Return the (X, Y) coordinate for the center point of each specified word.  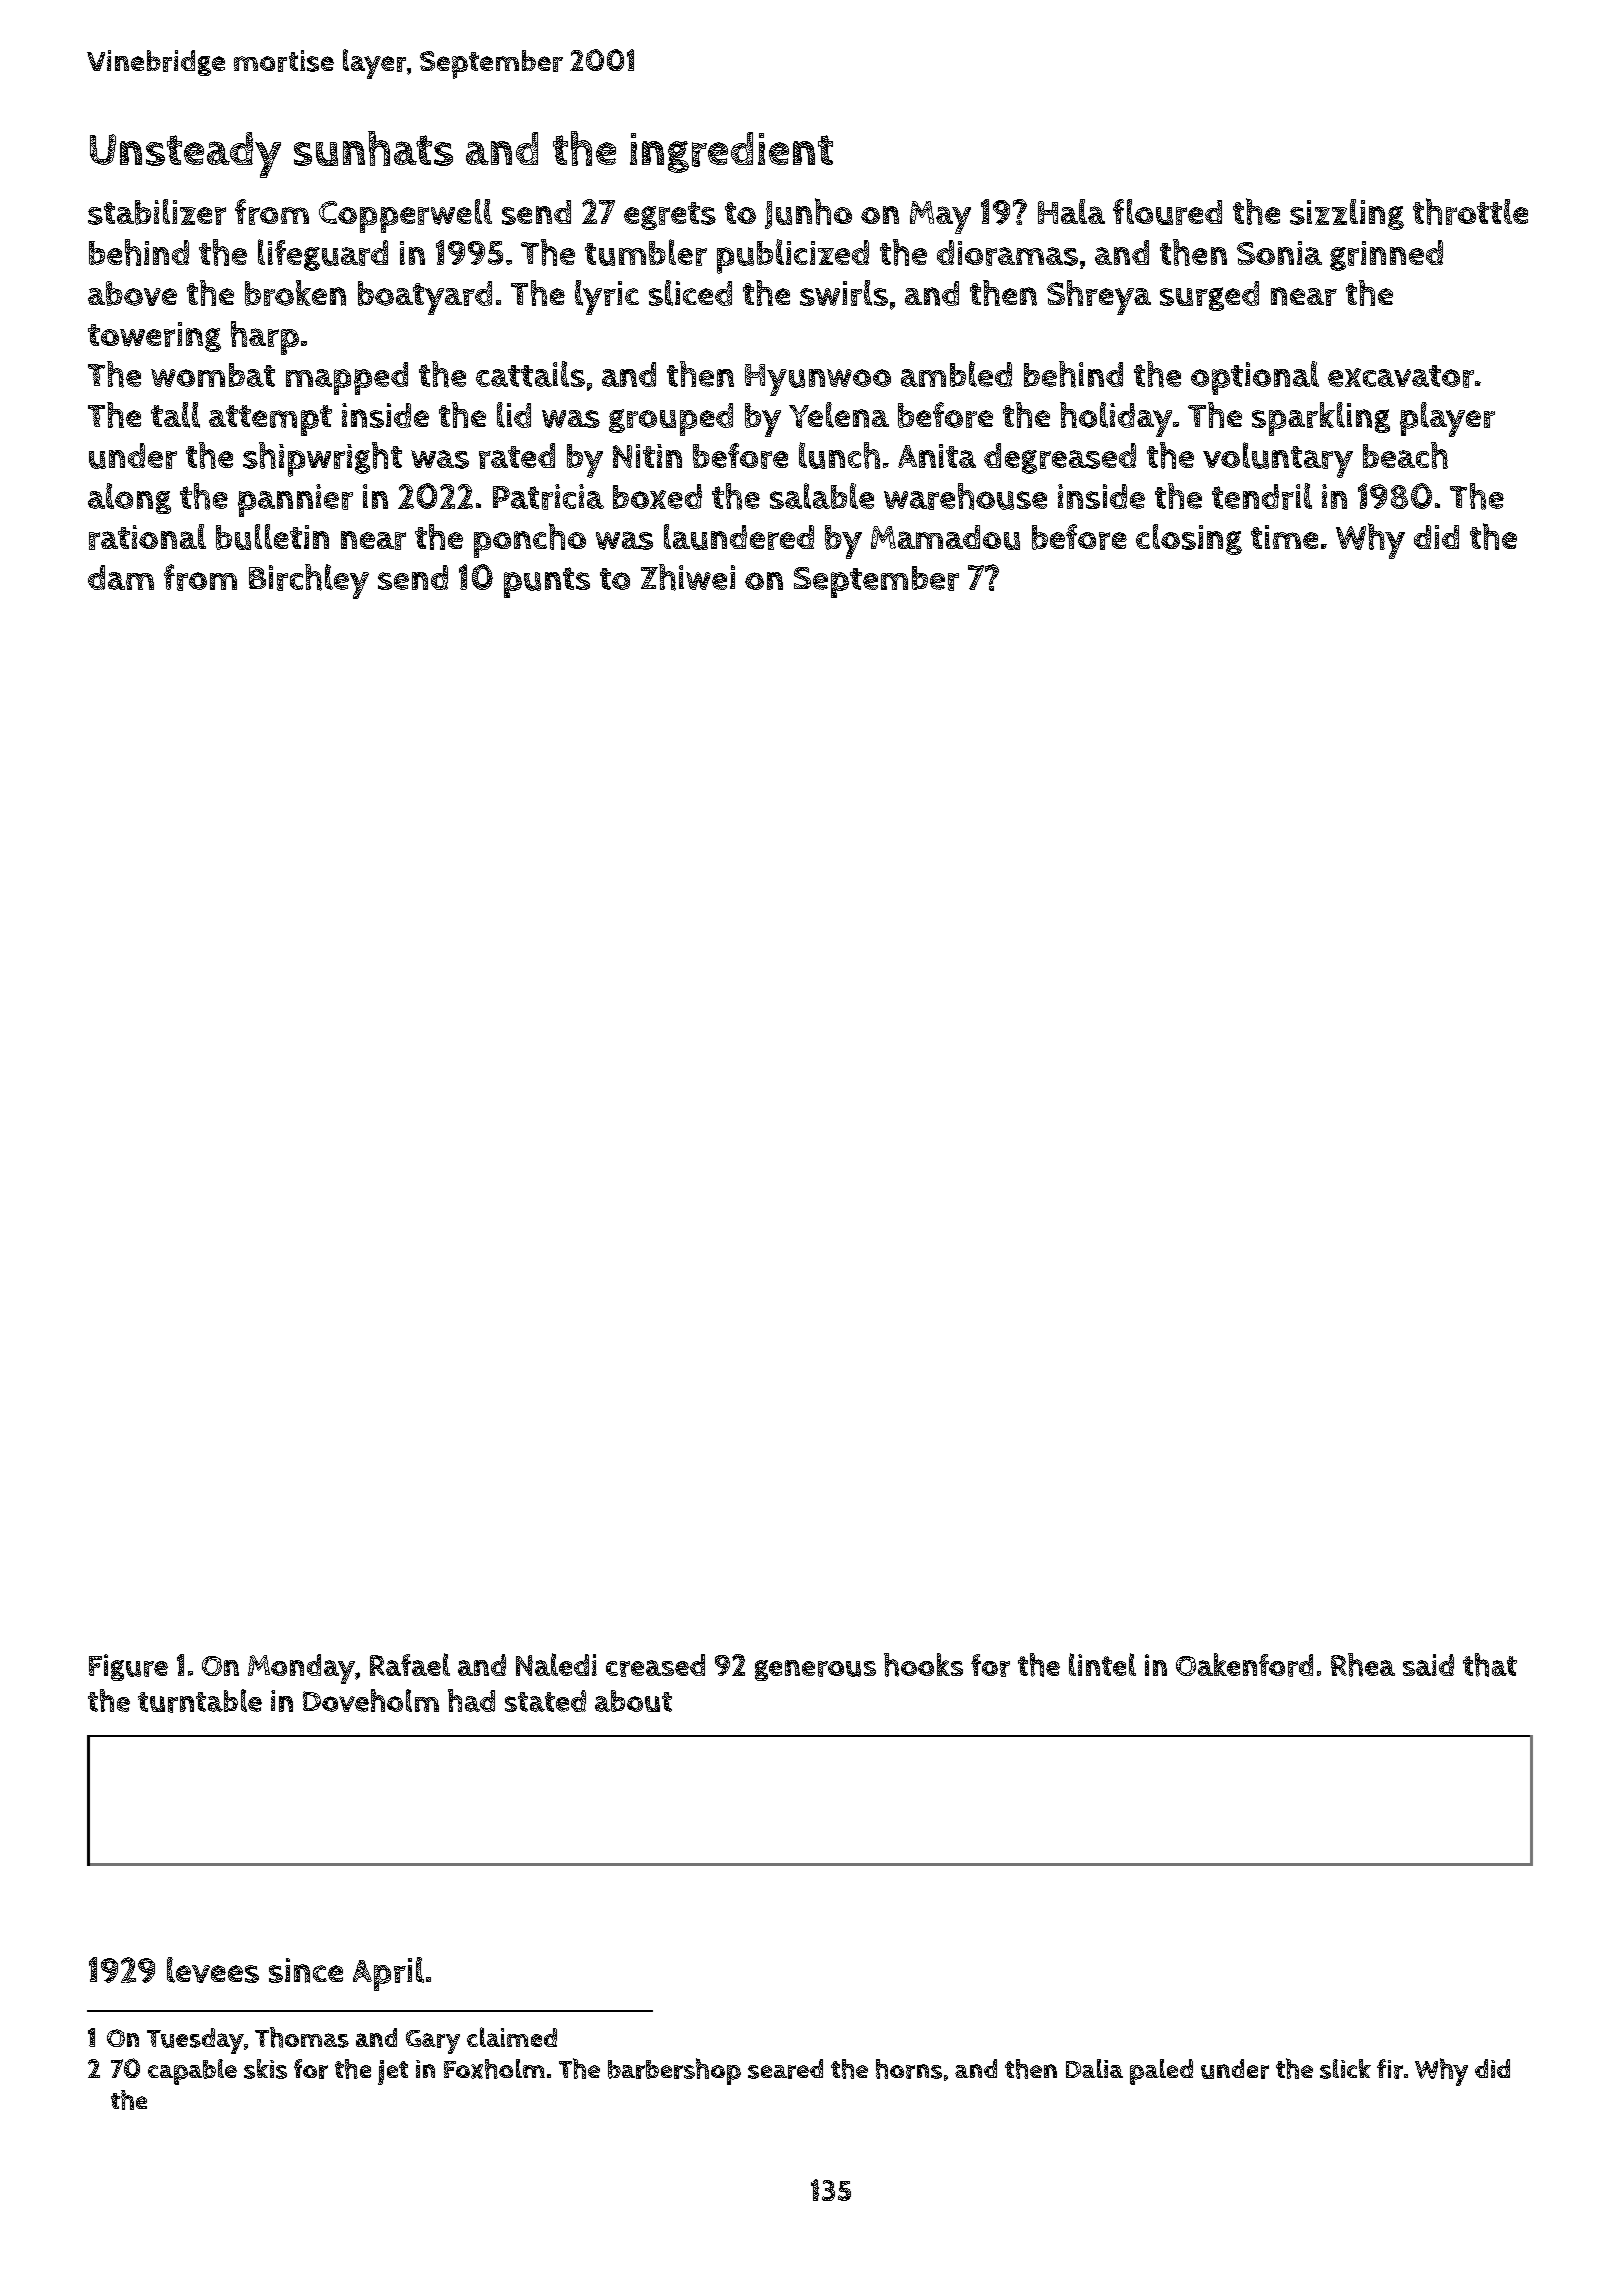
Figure (128, 1667)
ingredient (731, 152)
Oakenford (1244, 1665)
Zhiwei (688, 577)
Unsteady (185, 155)
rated (517, 456)
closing (1189, 539)
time (1284, 537)
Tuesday (195, 2041)
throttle (1470, 211)
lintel (1102, 1664)
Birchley (309, 581)
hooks (923, 1665)
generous (815, 1670)
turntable (200, 1701)
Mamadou (945, 537)
